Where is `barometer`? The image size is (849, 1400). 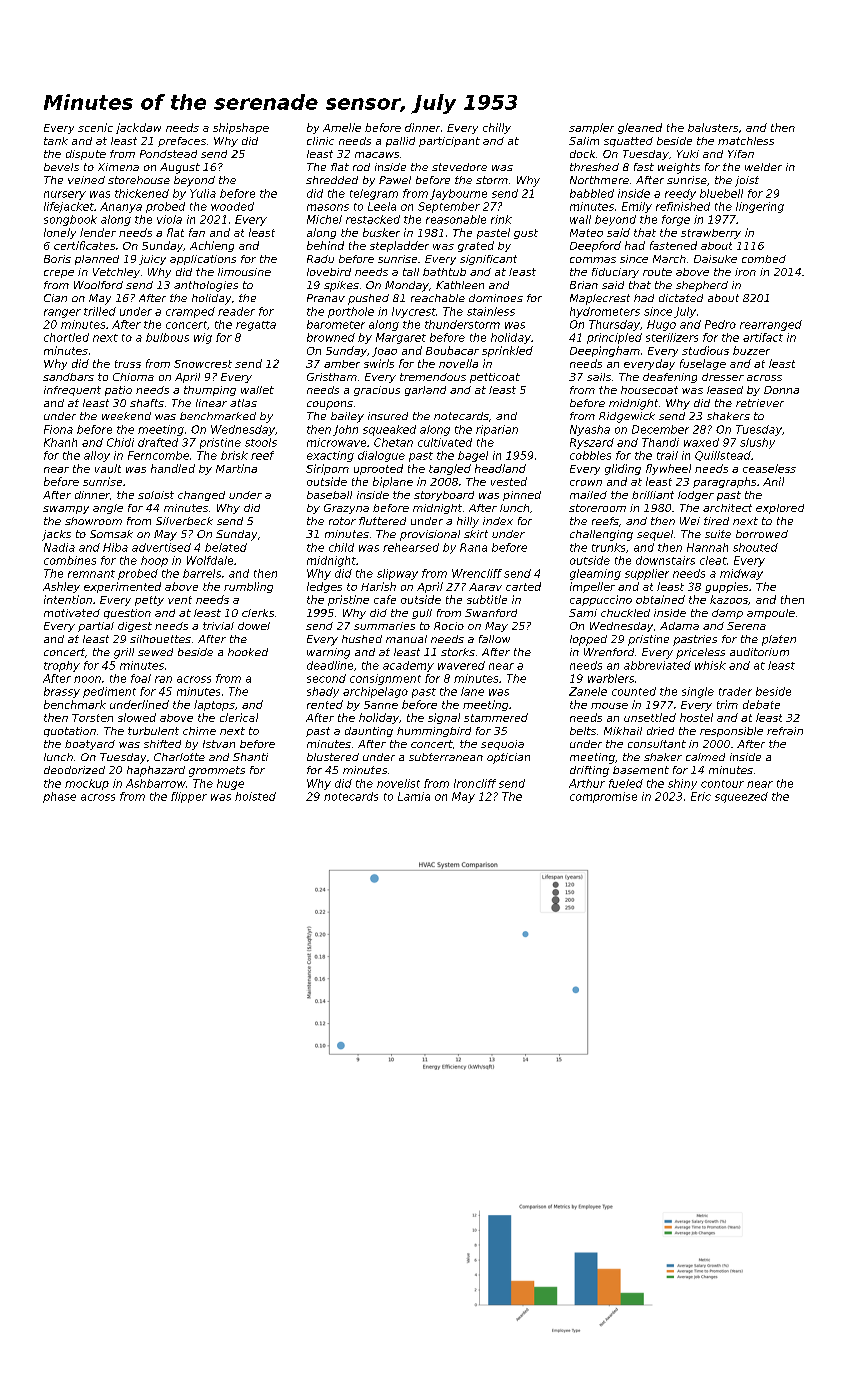
barometer is located at coordinates (336, 324).
